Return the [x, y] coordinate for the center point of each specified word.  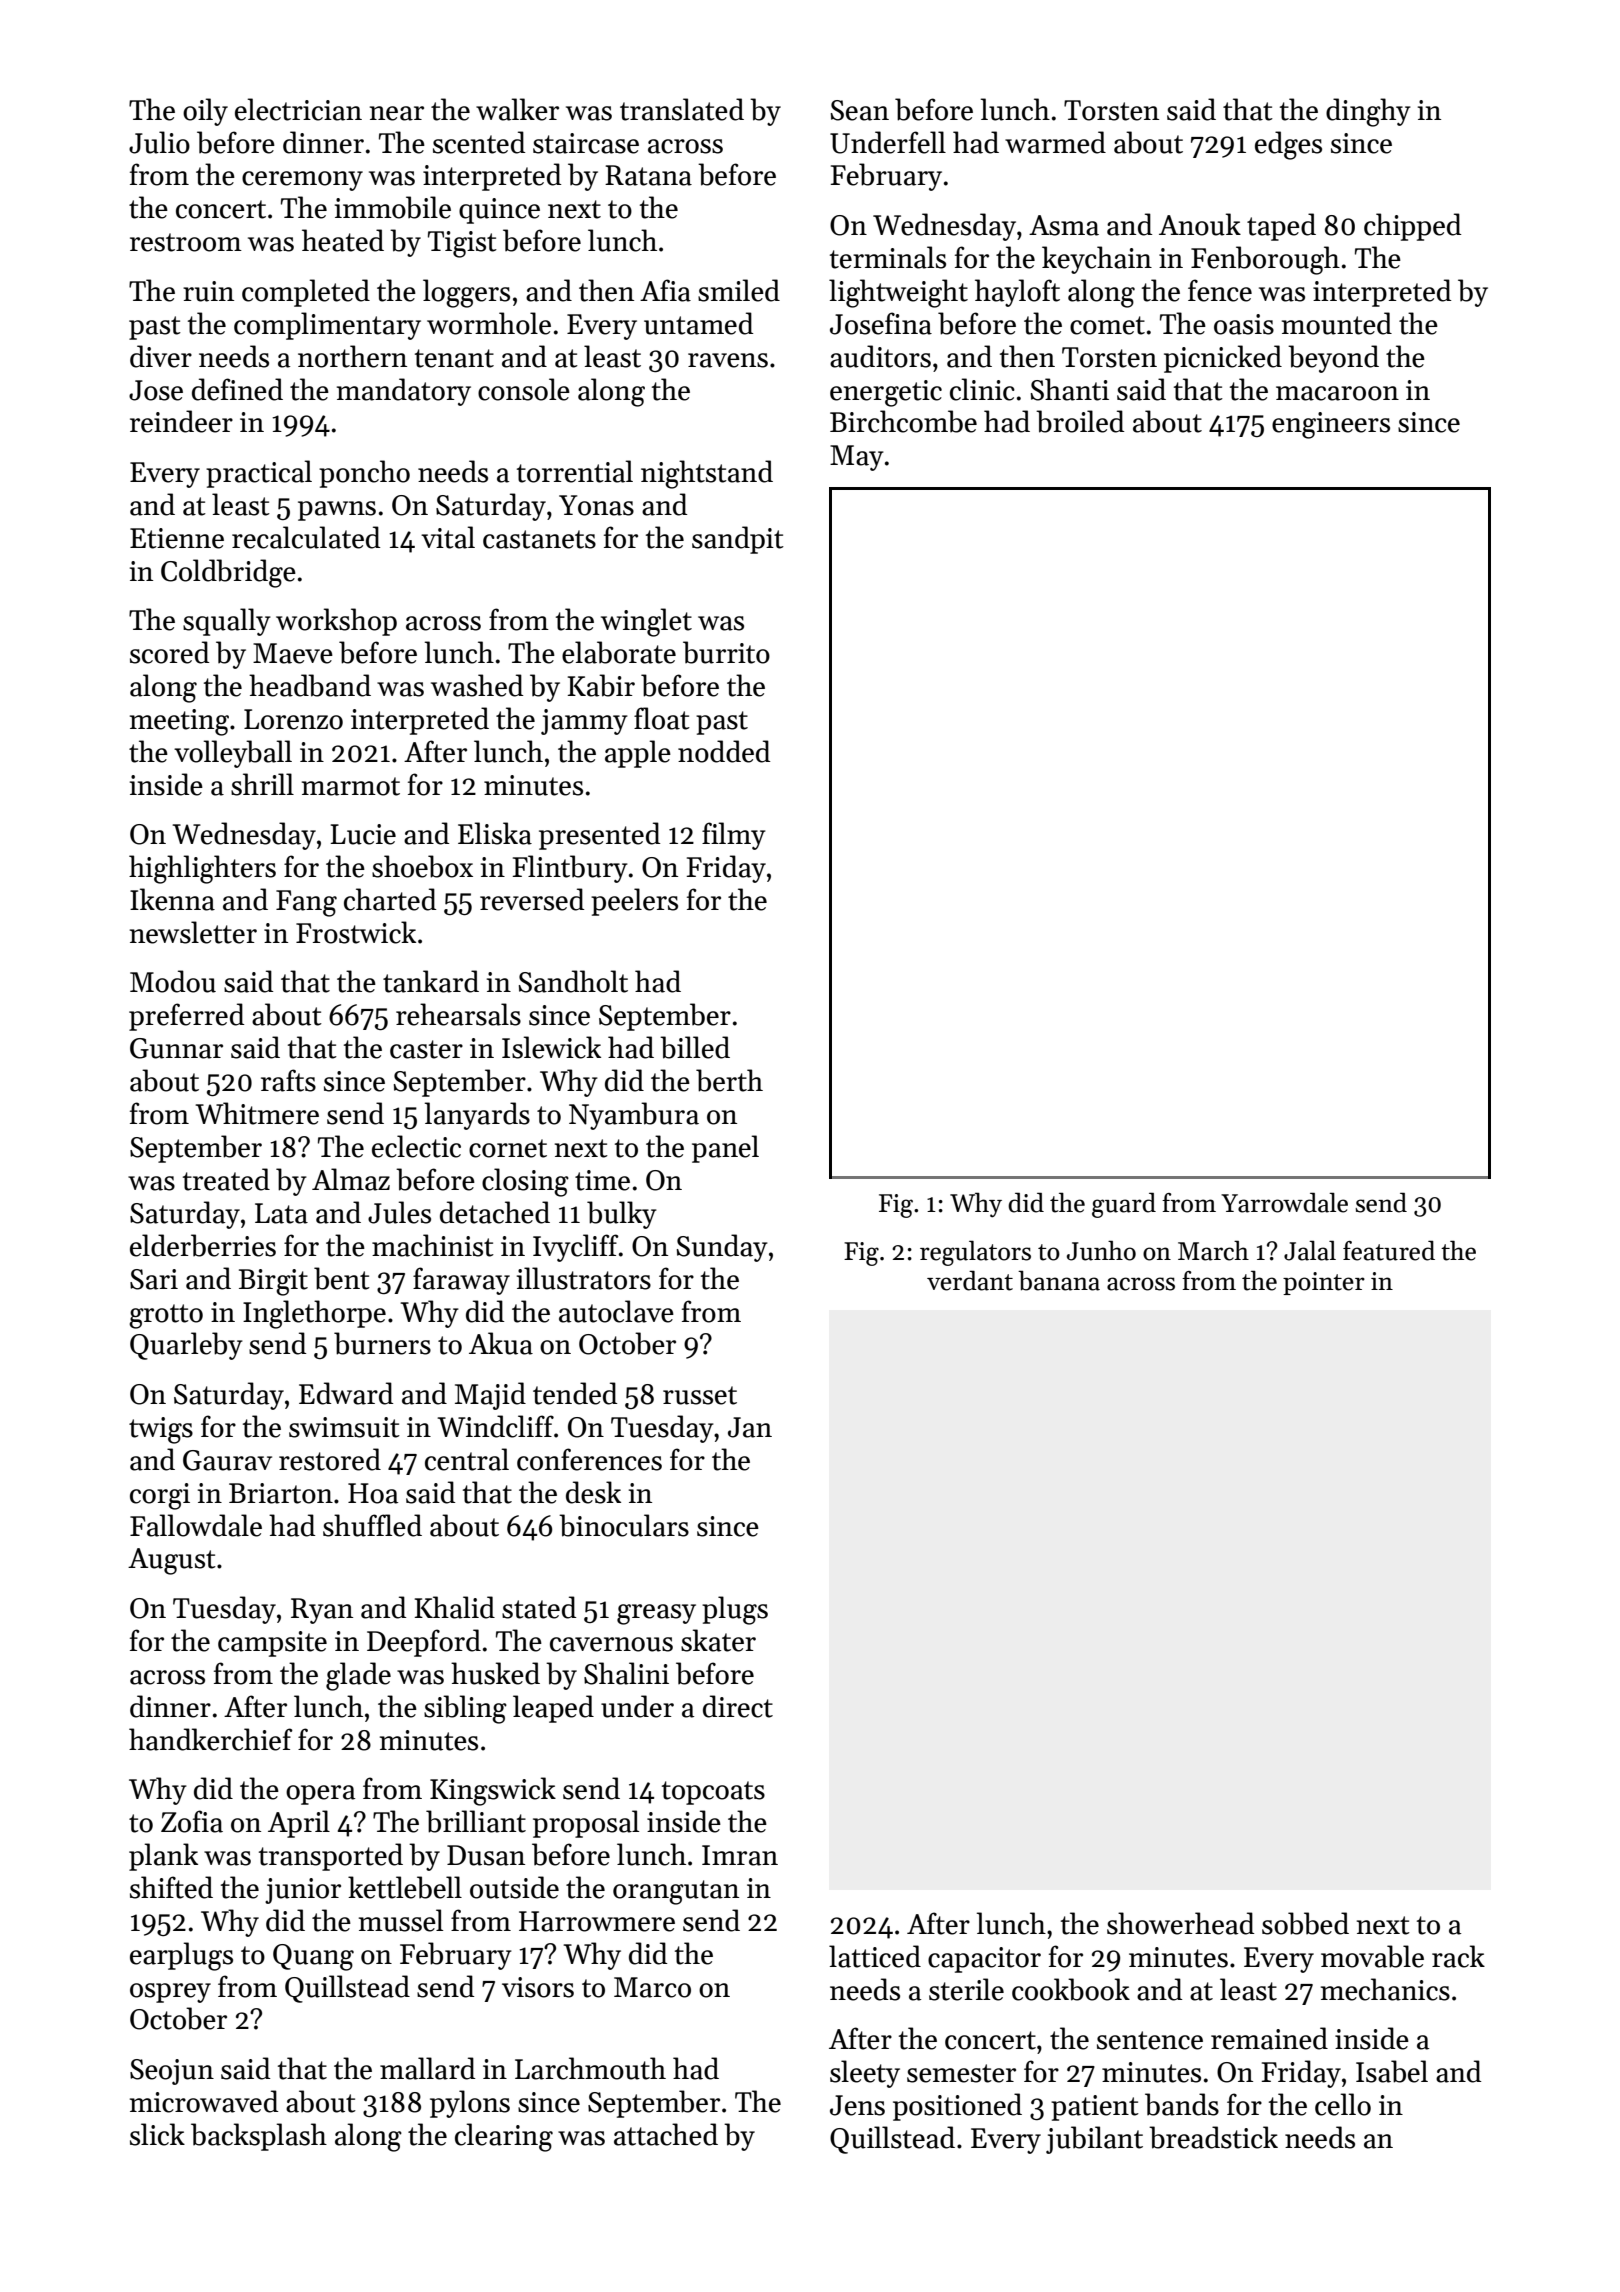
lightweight [898, 293]
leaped [553, 1709]
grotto [166, 1316]
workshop [336, 622]
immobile [393, 207]
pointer [1324, 1283]
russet [700, 1395]
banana [1059, 1280]
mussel [401, 1920]
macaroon [1337, 393]
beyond [1333, 359]
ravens [728, 360]
